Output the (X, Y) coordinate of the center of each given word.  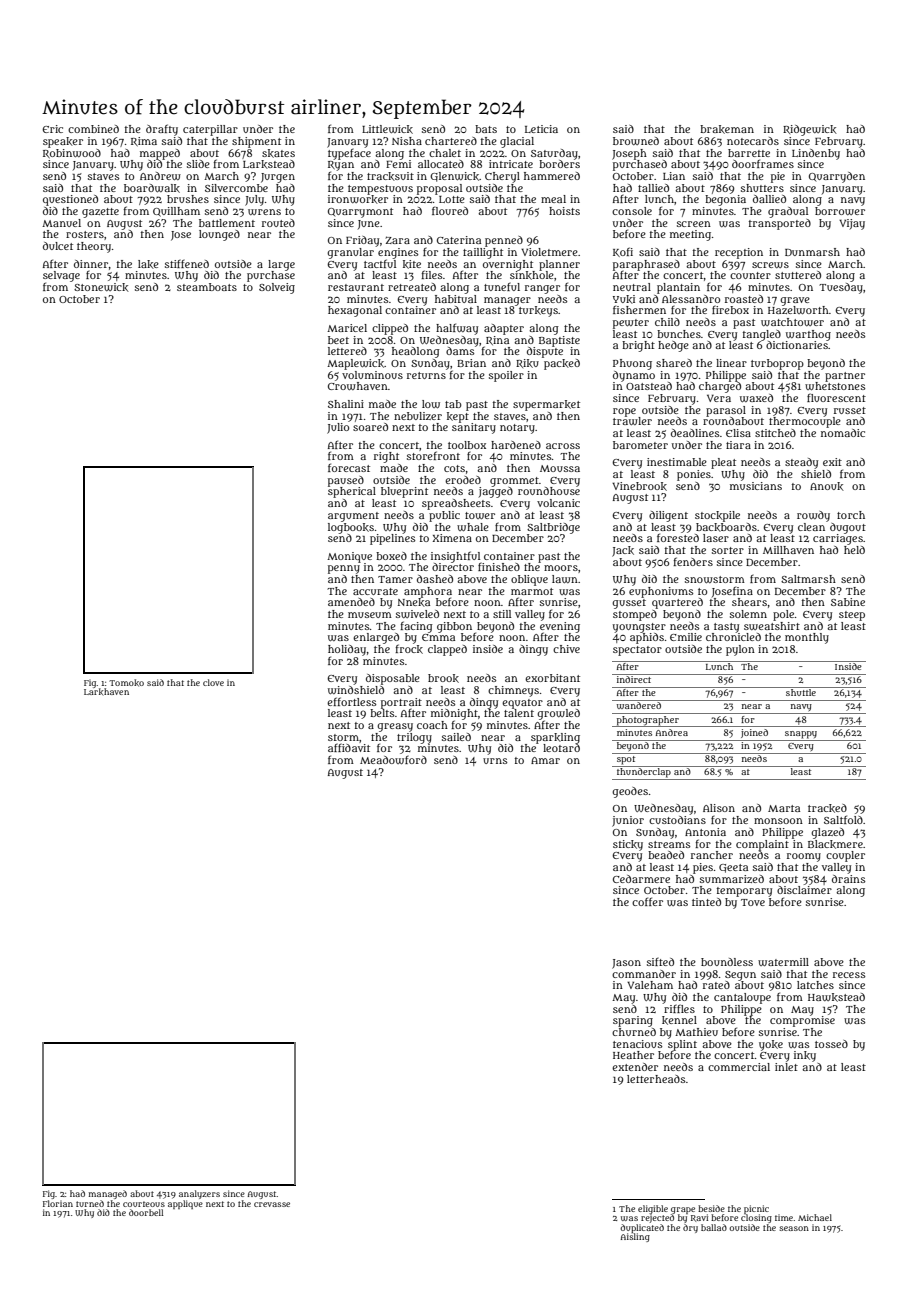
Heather (633, 1055)
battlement (227, 223)
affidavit (349, 748)
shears (749, 602)
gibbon (454, 627)
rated (716, 985)
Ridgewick (810, 130)
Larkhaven (106, 692)
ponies (694, 475)
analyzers (199, 1194)
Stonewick (101, 287)
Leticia (541, 129)
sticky (628, 845)
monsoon (778, 821)
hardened (516, 445)
